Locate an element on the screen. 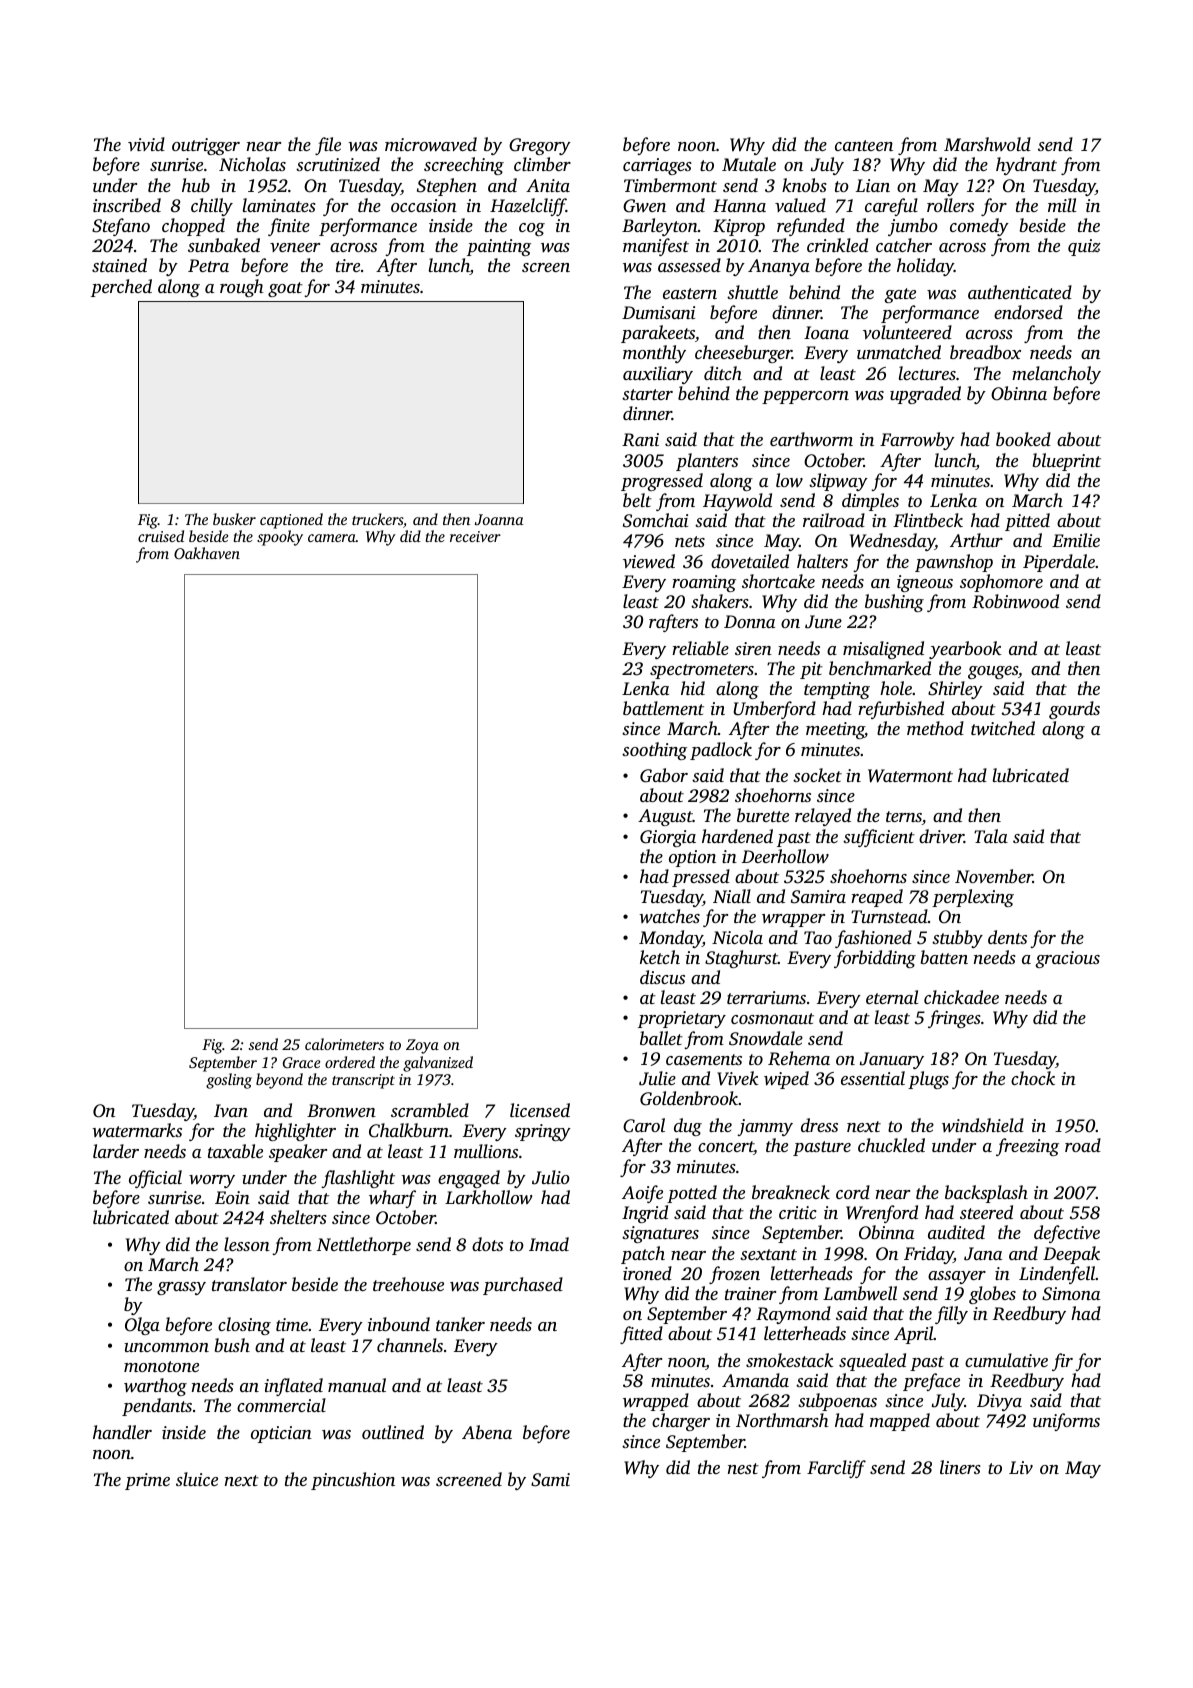 The width and height of the screenshot is (1193, 1688). battlement is located at coordinates (663, 708).
